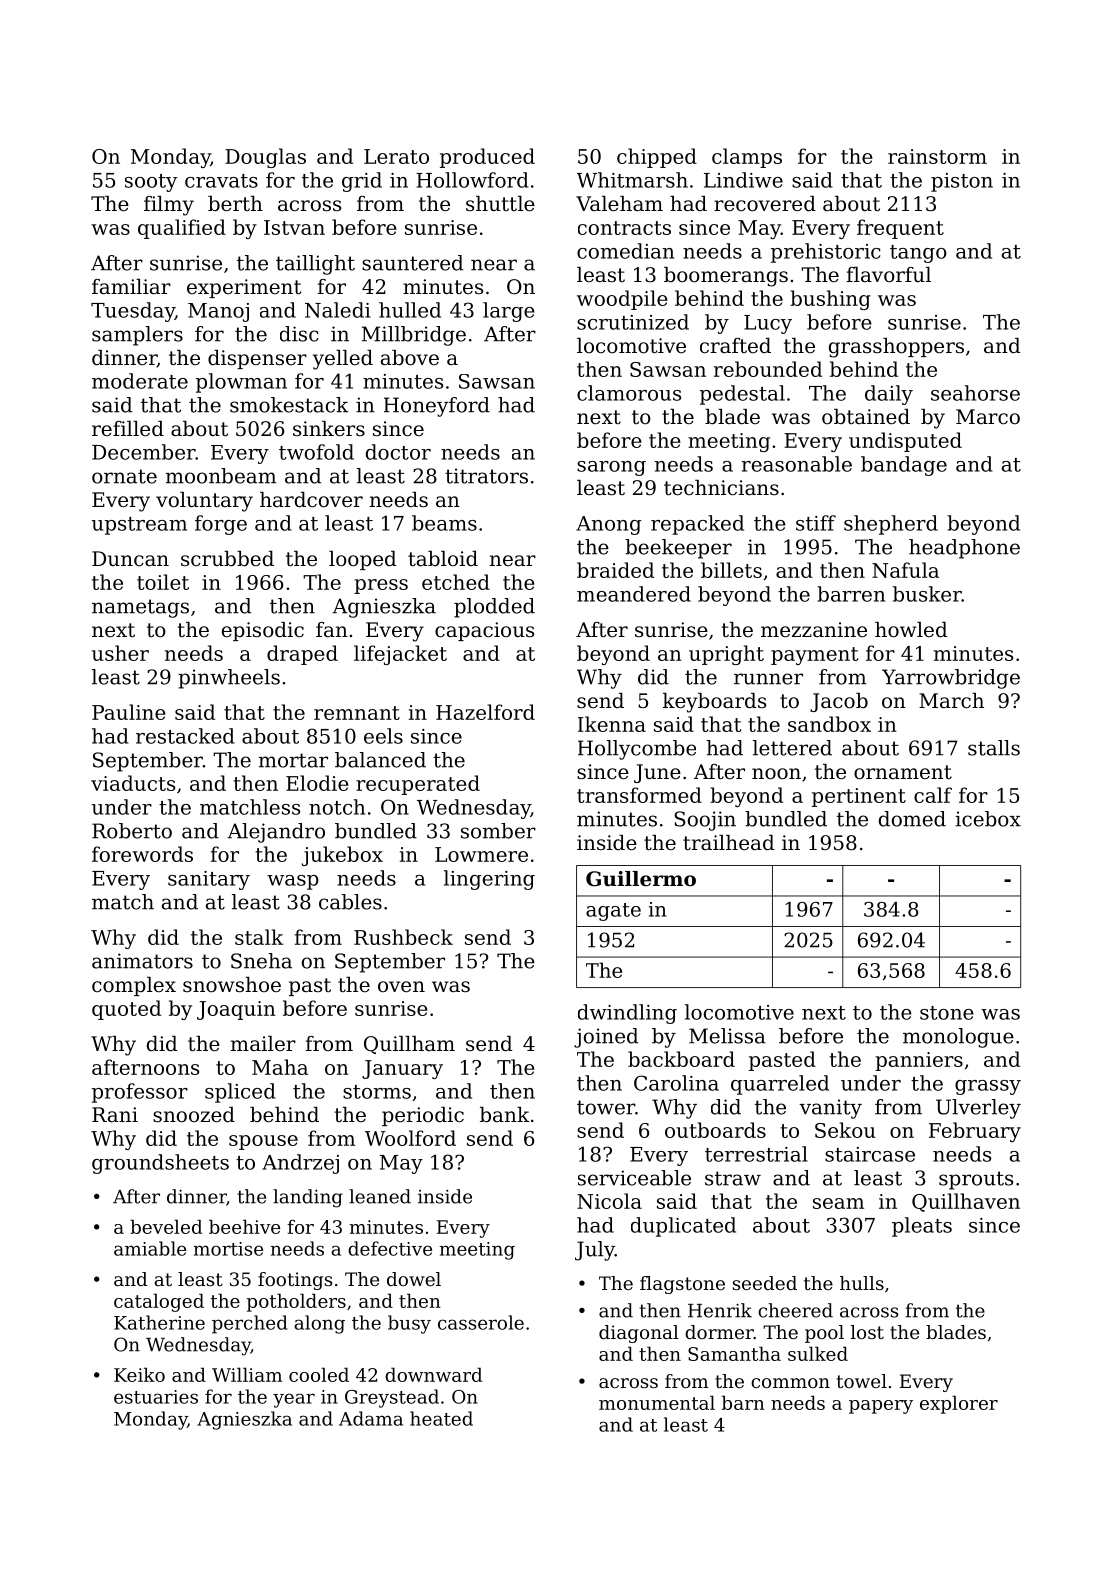 The height and width of the document is (1579, 1112). I want to click on scrubbed, so click(227, 559).
